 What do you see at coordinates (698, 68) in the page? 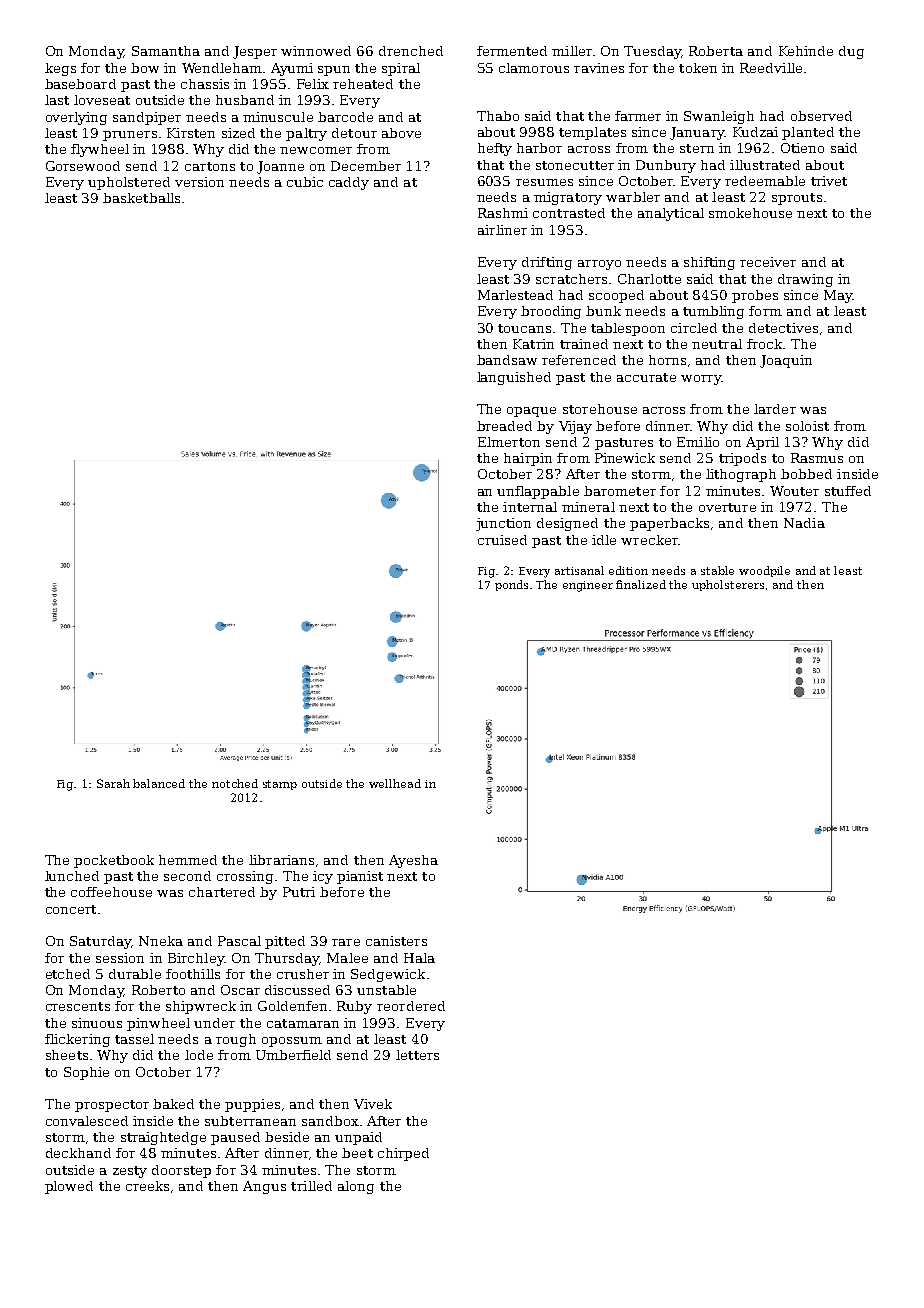
I see `token` at bounding box center [698, 68].
